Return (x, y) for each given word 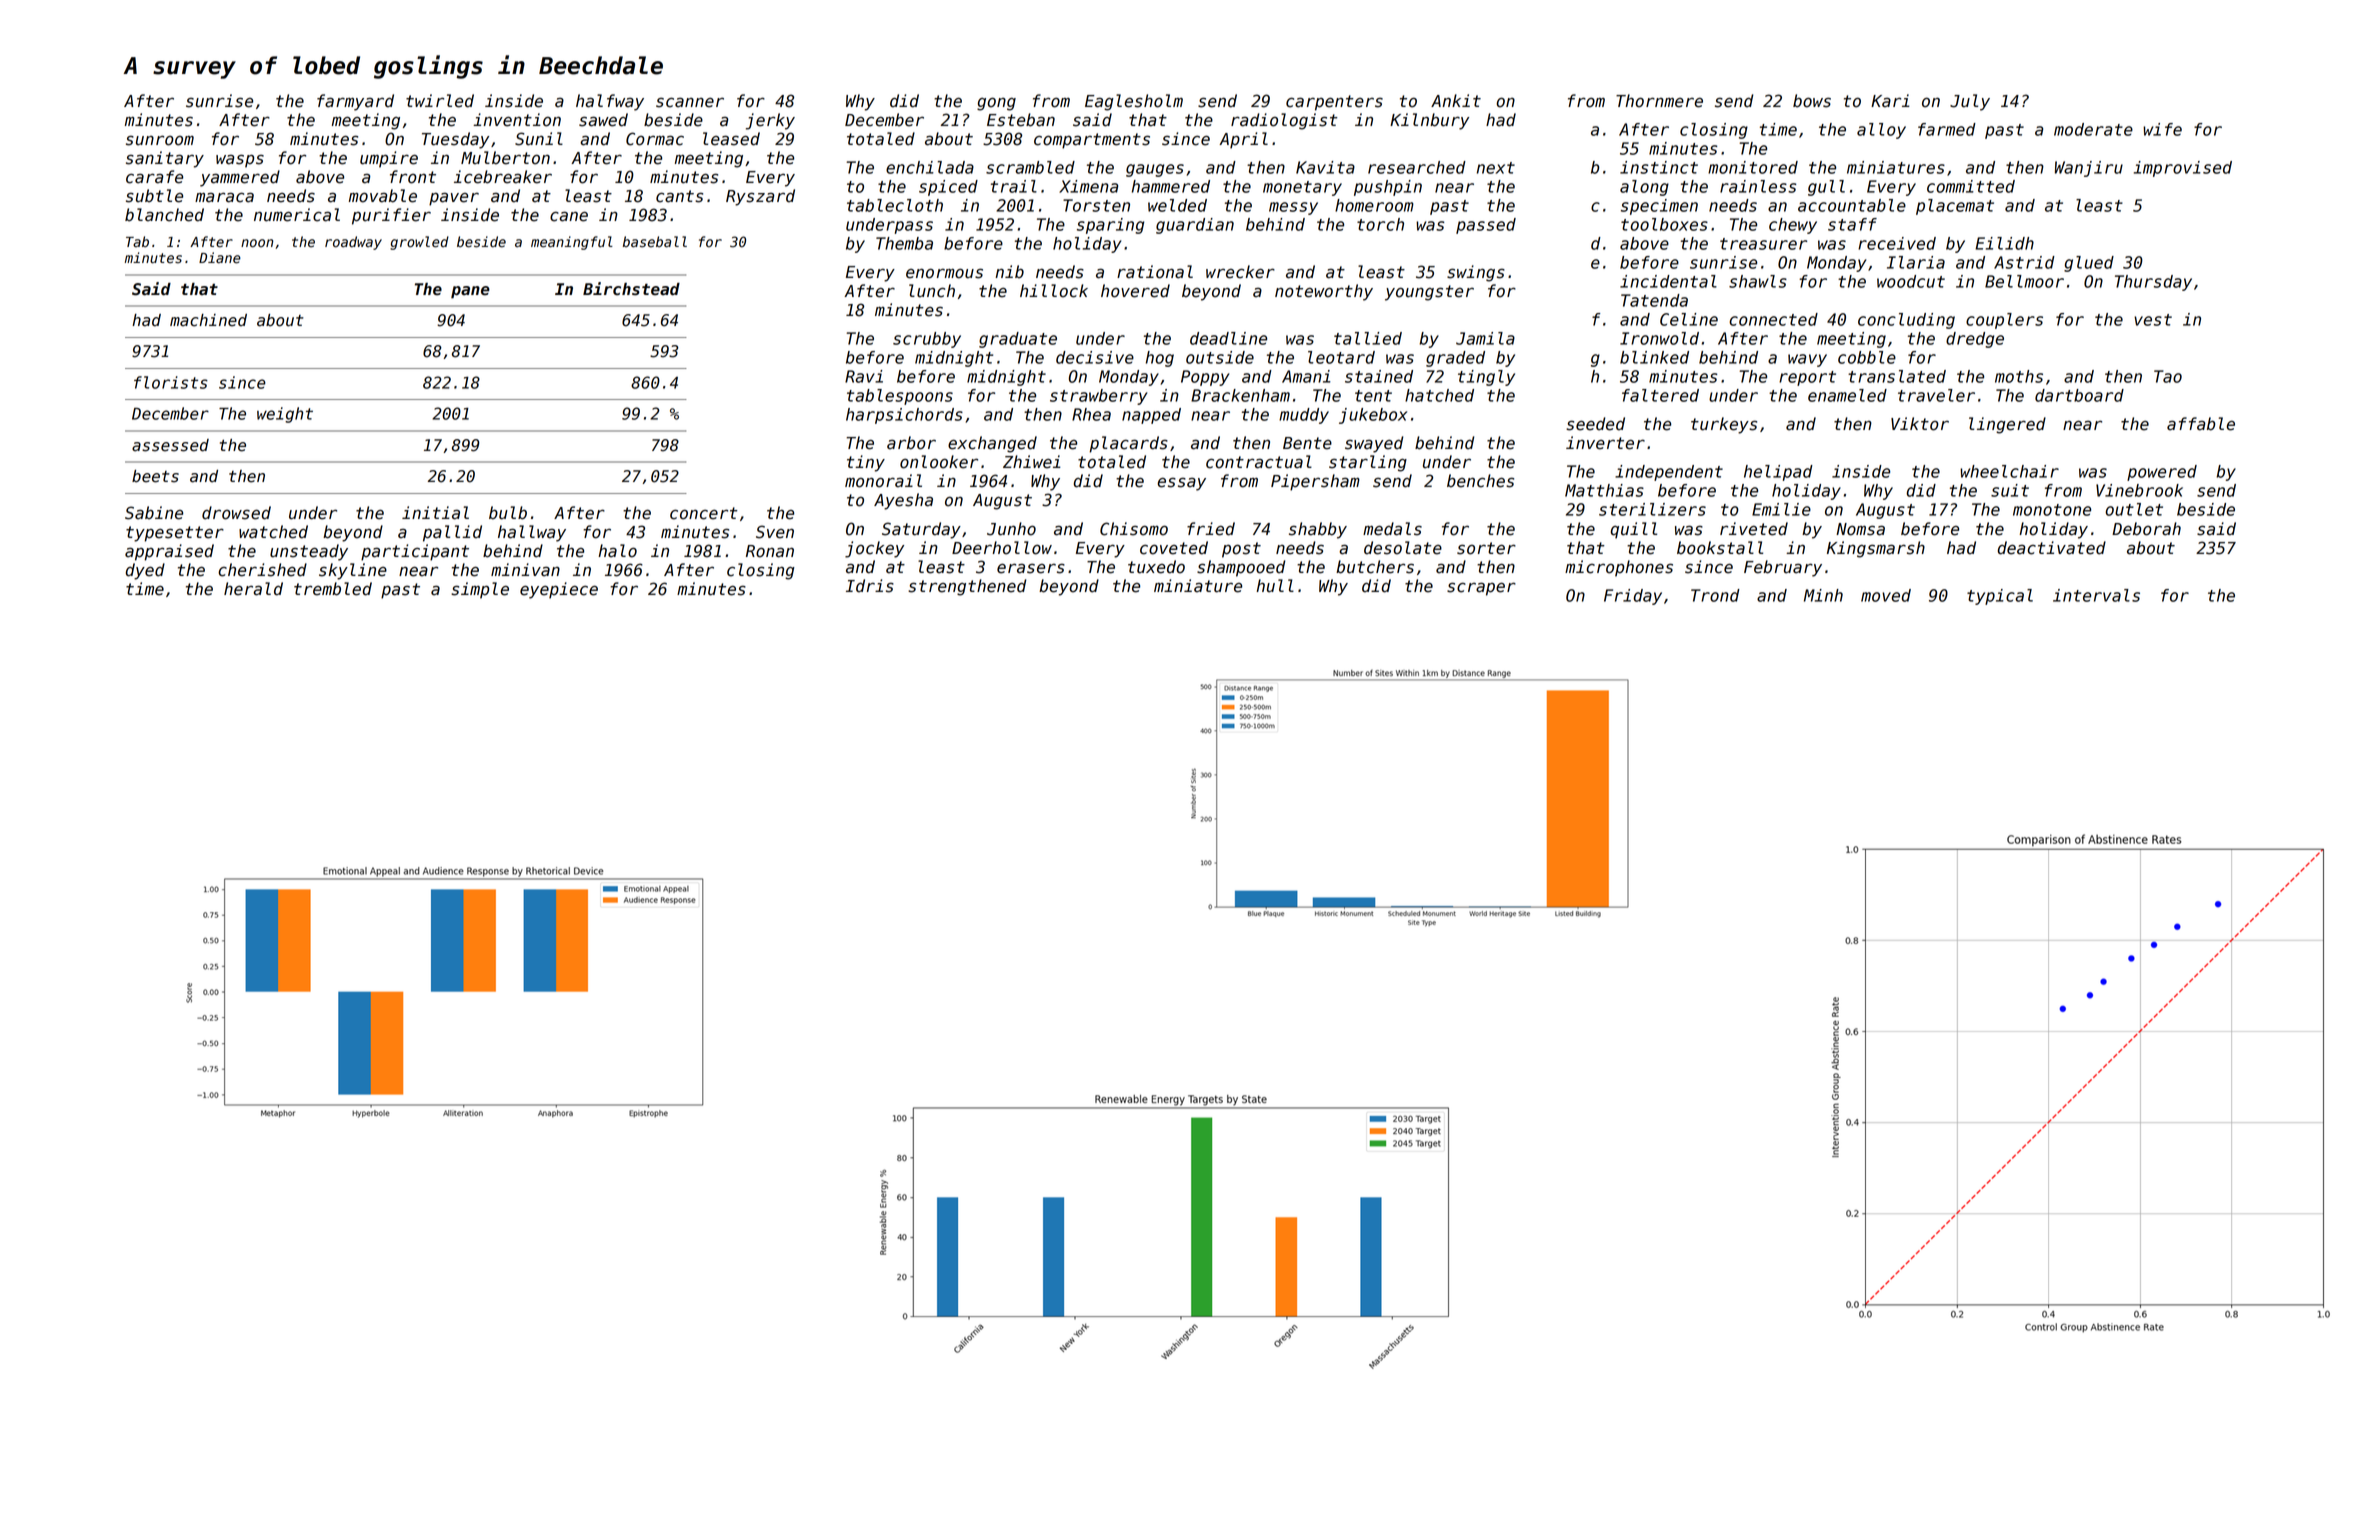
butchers (1375, 567)
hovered (1135, 291)
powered (2162, 473)
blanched (164, 215)
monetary (1302, 188)
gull (1826, 188)
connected (1773, 319)
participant (415, 552)
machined (208, 320)
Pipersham (1315, 482)
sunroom (160, 140)
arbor (911, 443)
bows (1812, 101)
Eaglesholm (1134, 102)
